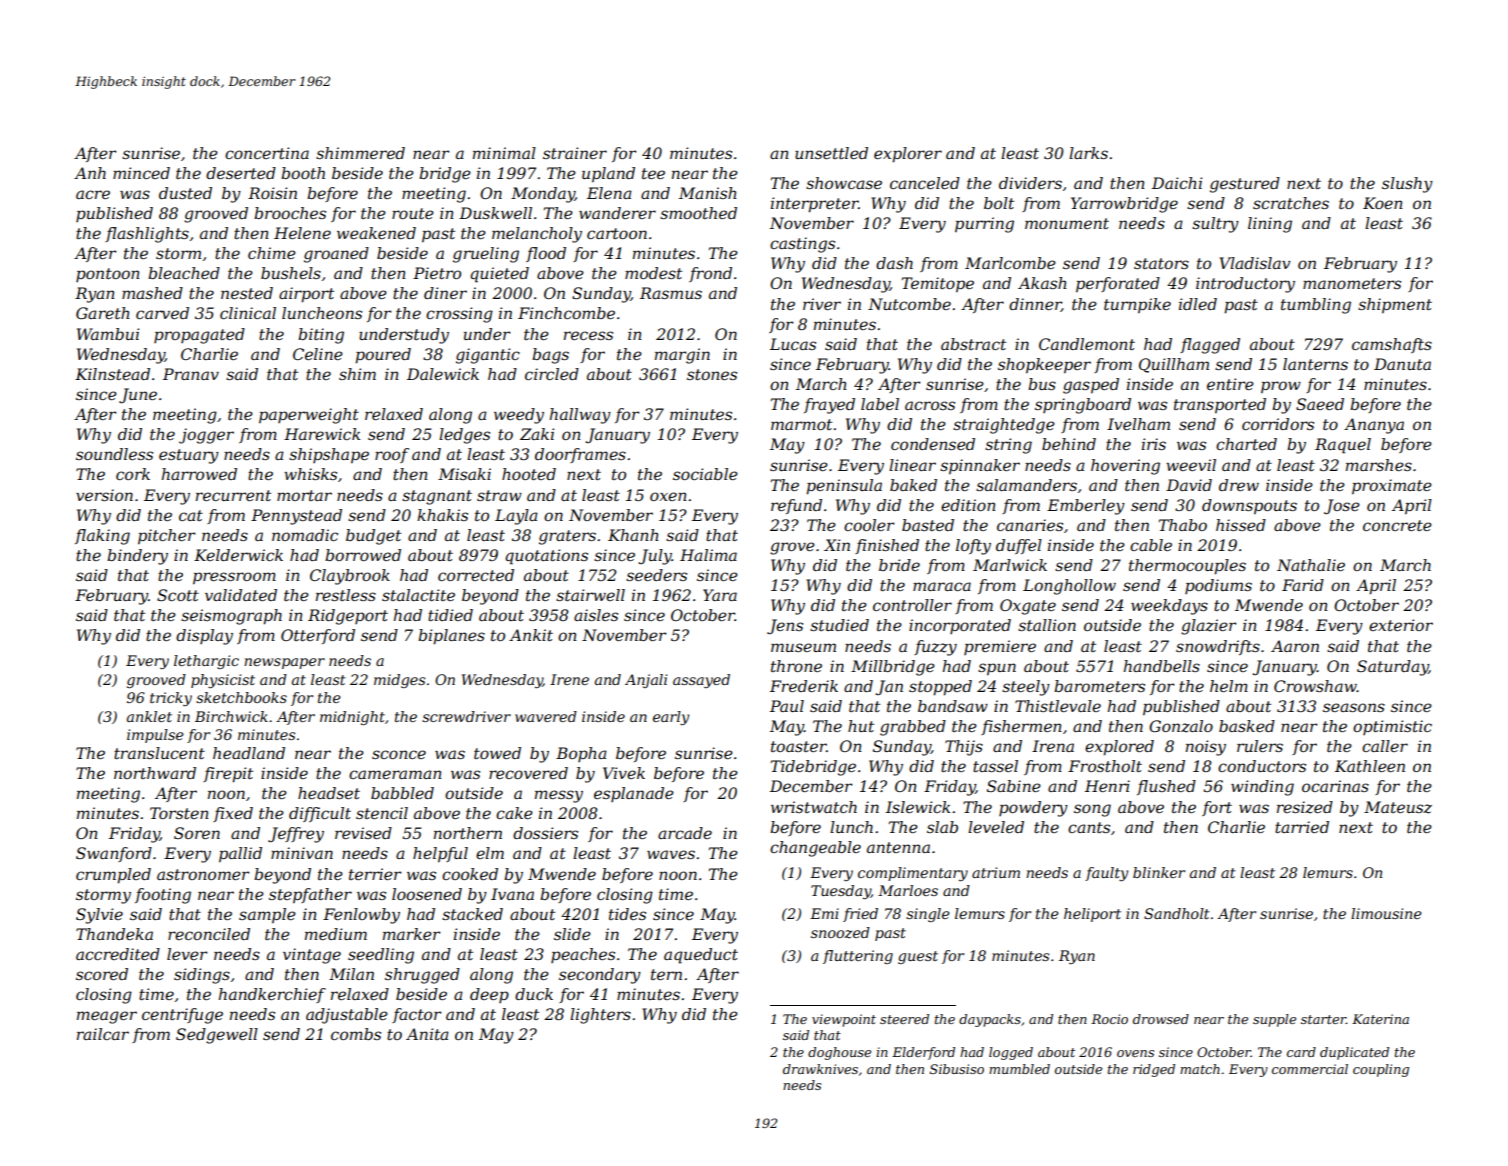 The width and height of the page is (1508, 1166). I want to click on showcase, so click(844, 183).
